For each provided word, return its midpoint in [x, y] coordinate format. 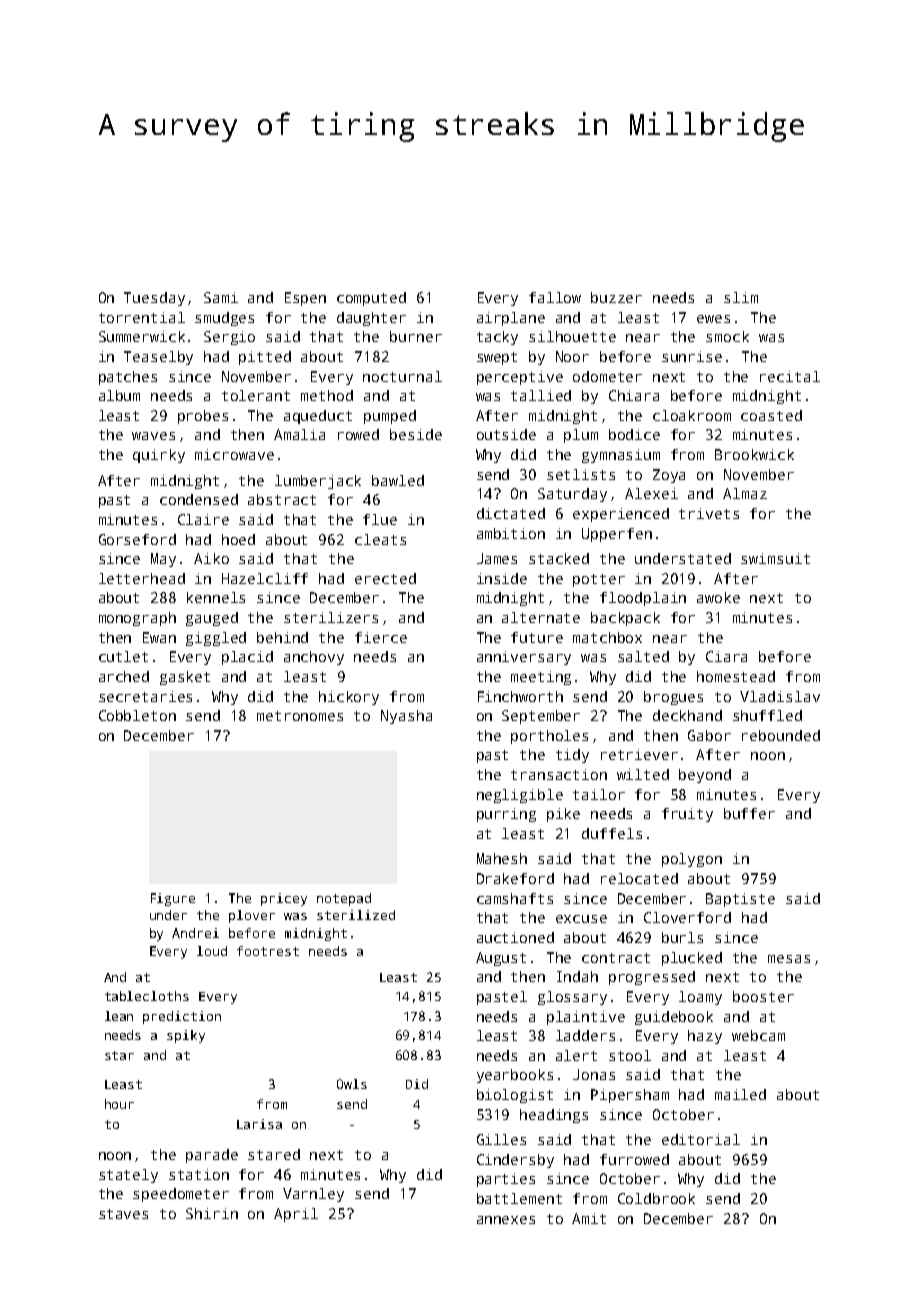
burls [682, 937]
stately [128, 1176]
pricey [284, 899]
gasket [185, 678]
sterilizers [331, 617]
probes [203, 417]
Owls [352, 1084]
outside [506, 434]
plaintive [586, 1018]
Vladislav [780, 696]
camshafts [515, 898]
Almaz [745, 493]
